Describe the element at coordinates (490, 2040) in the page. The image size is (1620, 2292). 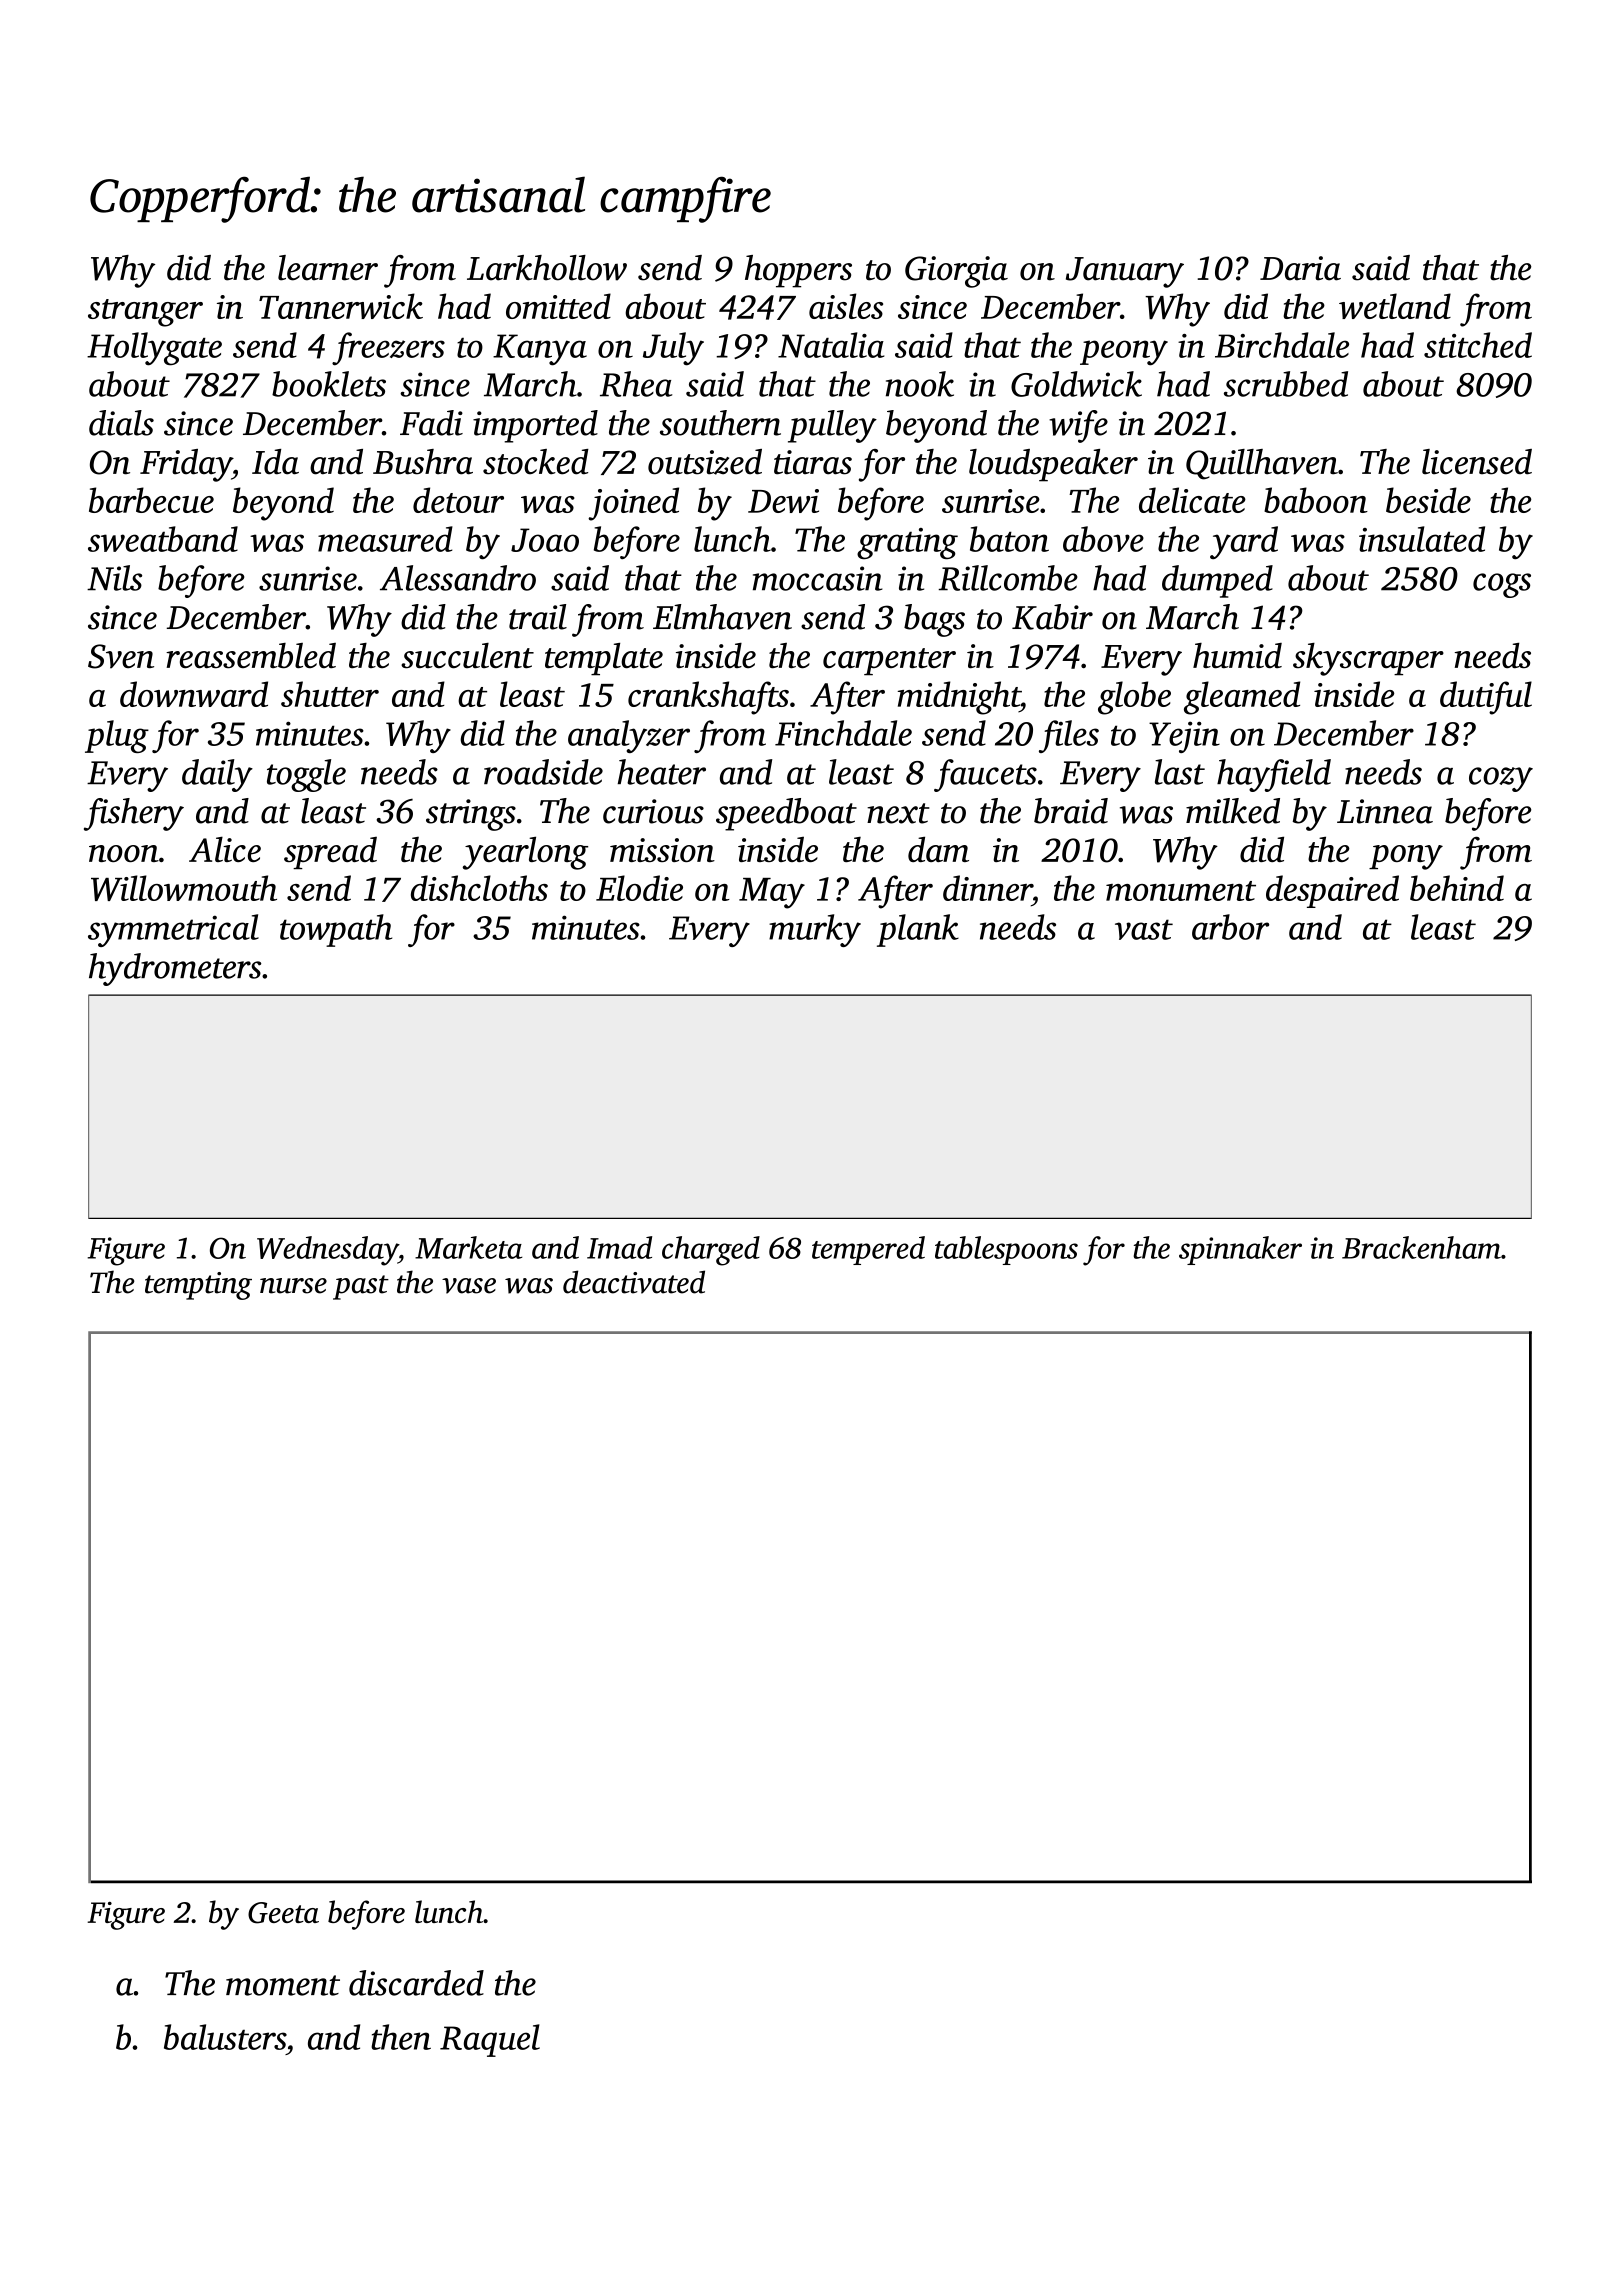
I see `Raquel` at that location.
